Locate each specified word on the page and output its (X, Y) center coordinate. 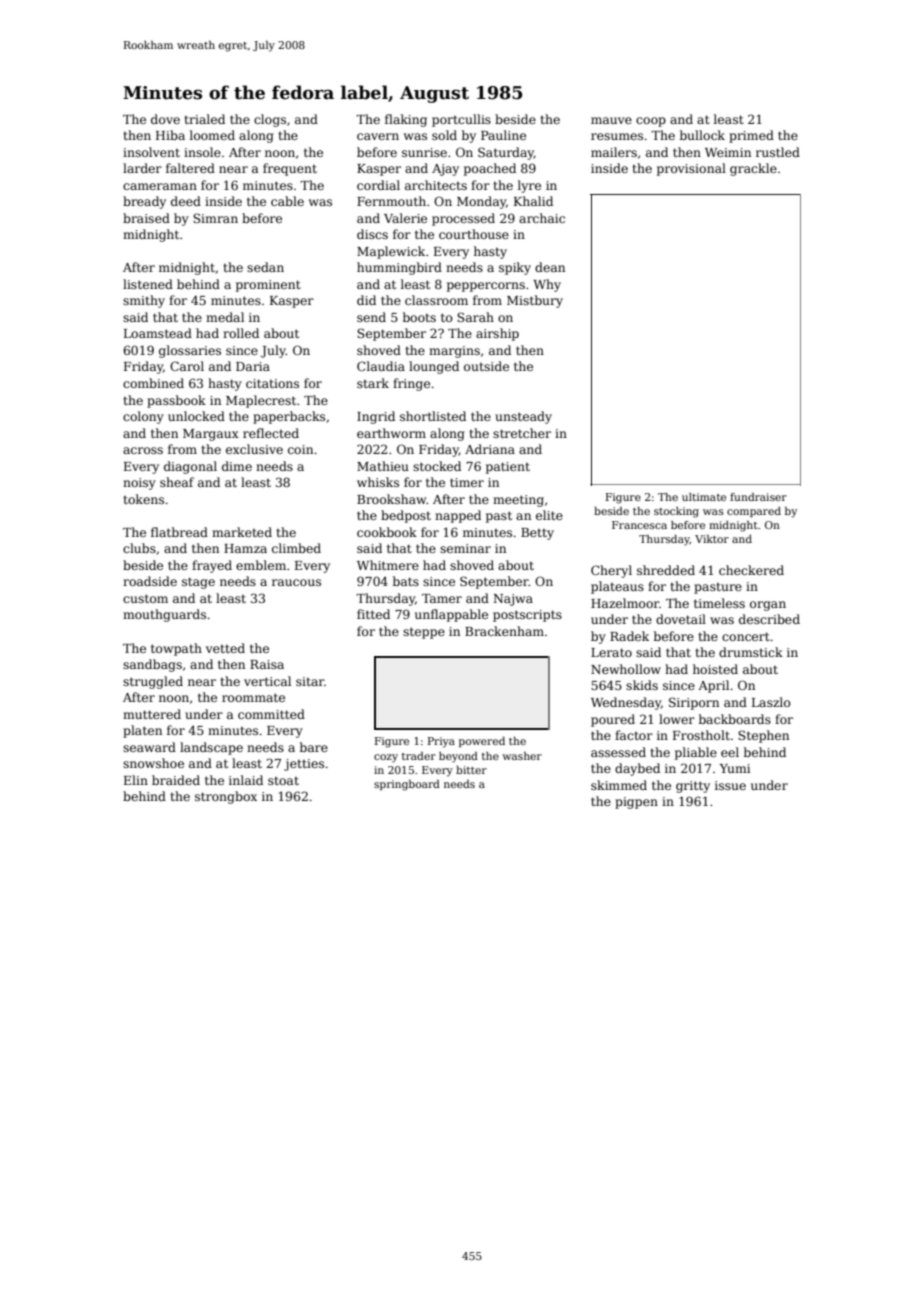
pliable (696, 753)
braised (146, 218)
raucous (296, 582)
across (143, 450)
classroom (436, 300)
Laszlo (771, 702)
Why (547, 285)
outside (486, 366)
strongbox (226, 797)
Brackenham (504, 631)
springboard (407, 785)
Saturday (506, 153)
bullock (702, 135)
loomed (212, 135)
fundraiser (758, 497)
